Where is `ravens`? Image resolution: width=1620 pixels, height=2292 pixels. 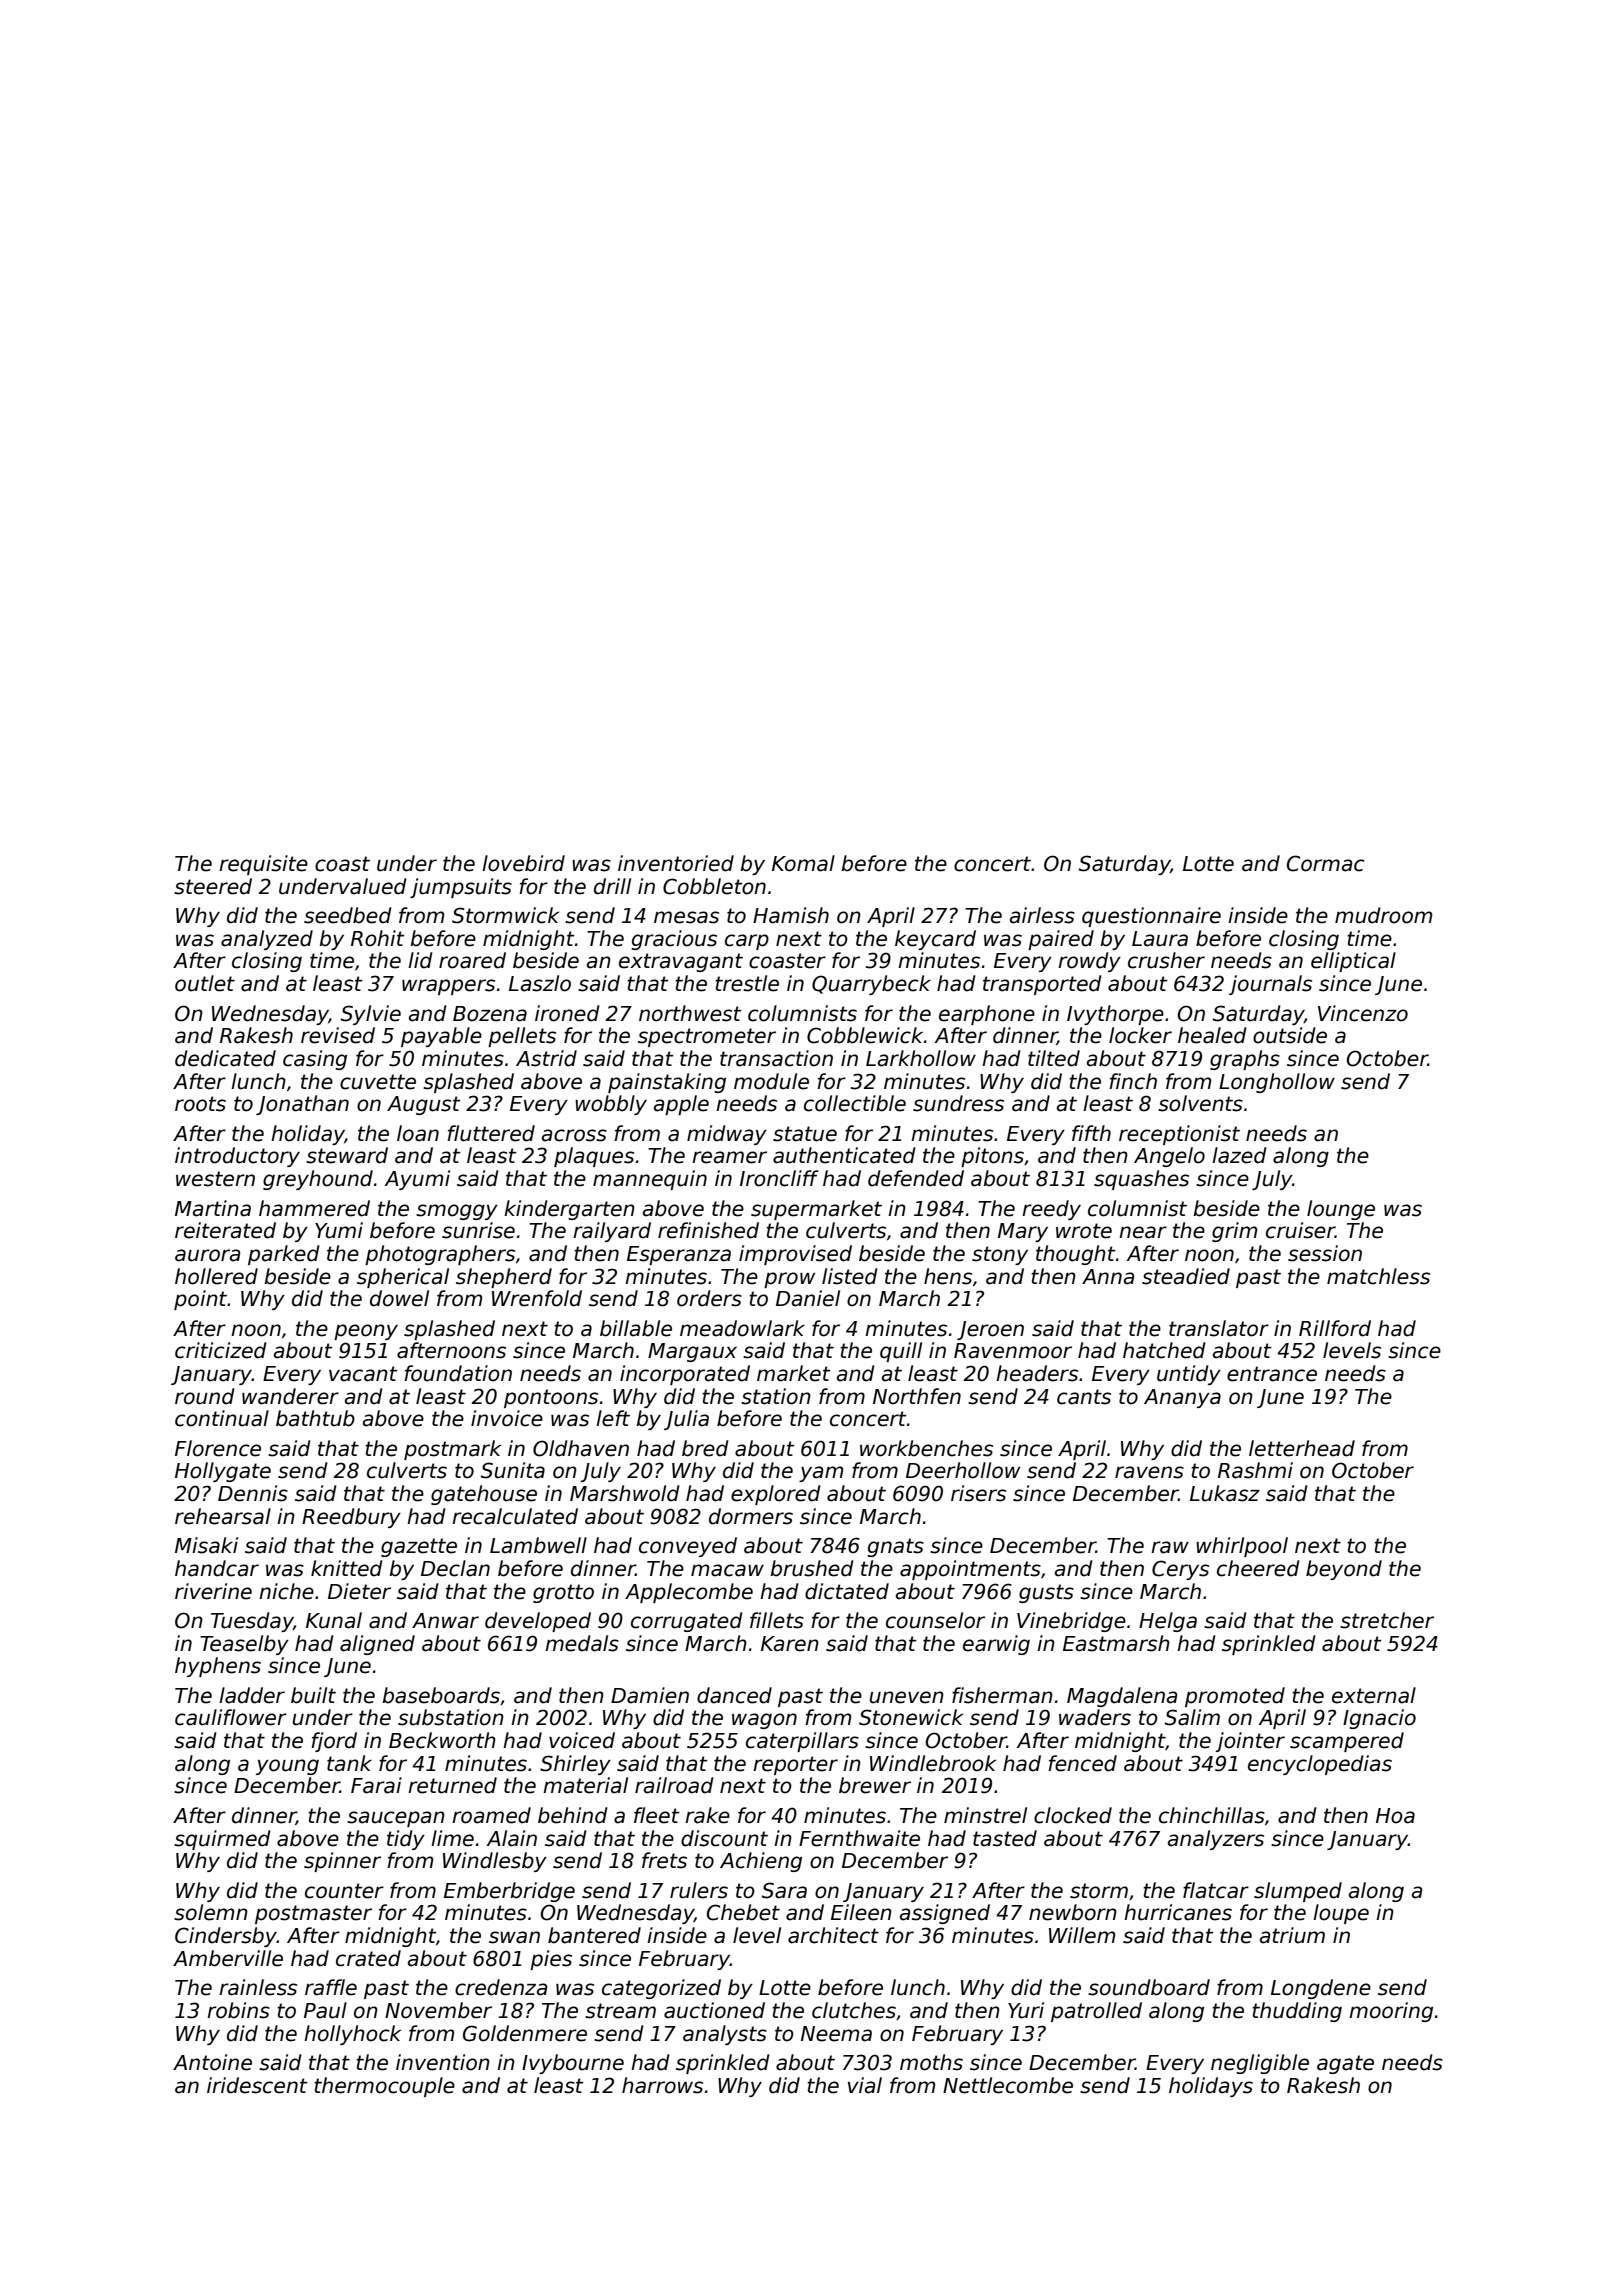
ravens is located at coordinates (1149, 1472).
